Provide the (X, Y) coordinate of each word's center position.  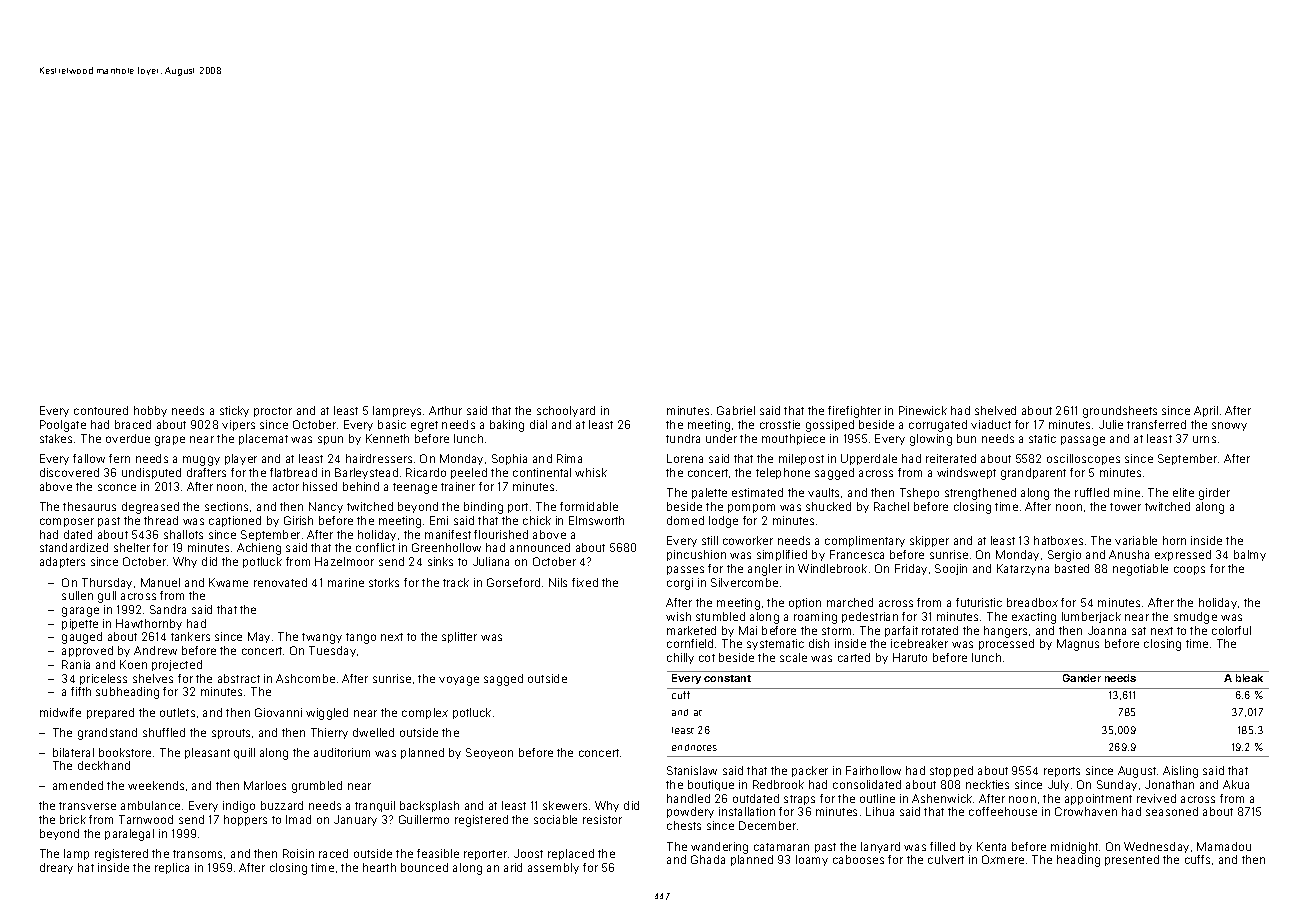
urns (1204, 439)
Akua (1236, 784)
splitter (459, 637)
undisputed (151, 473)
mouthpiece (793, 439)
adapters (62, 562)
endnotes (694, 747)
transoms (197, 854)
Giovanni (278, 712)
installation (747, 811)
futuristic (979, 602)
